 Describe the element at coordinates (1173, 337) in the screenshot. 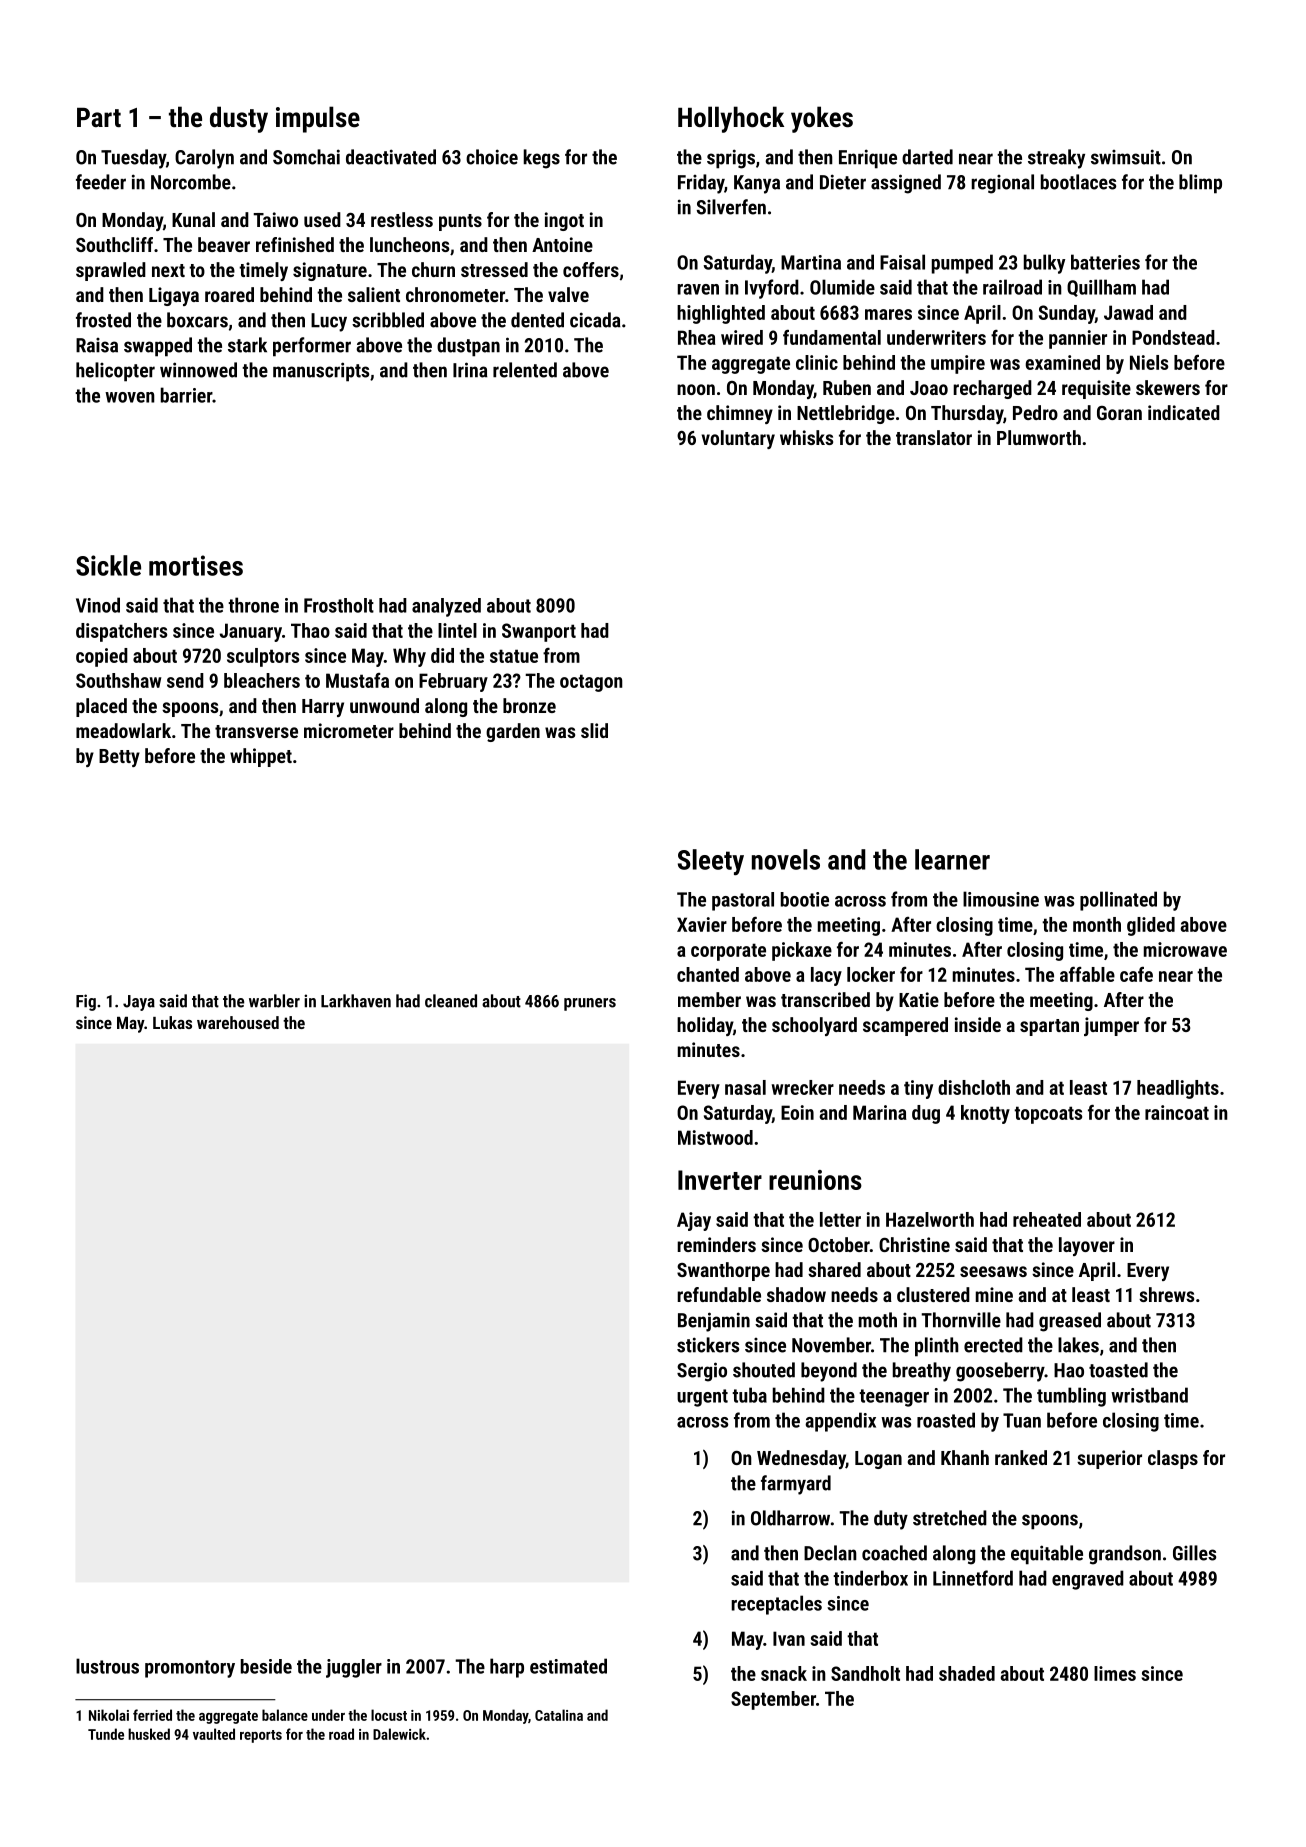

I see `Pondstead` at that location.
